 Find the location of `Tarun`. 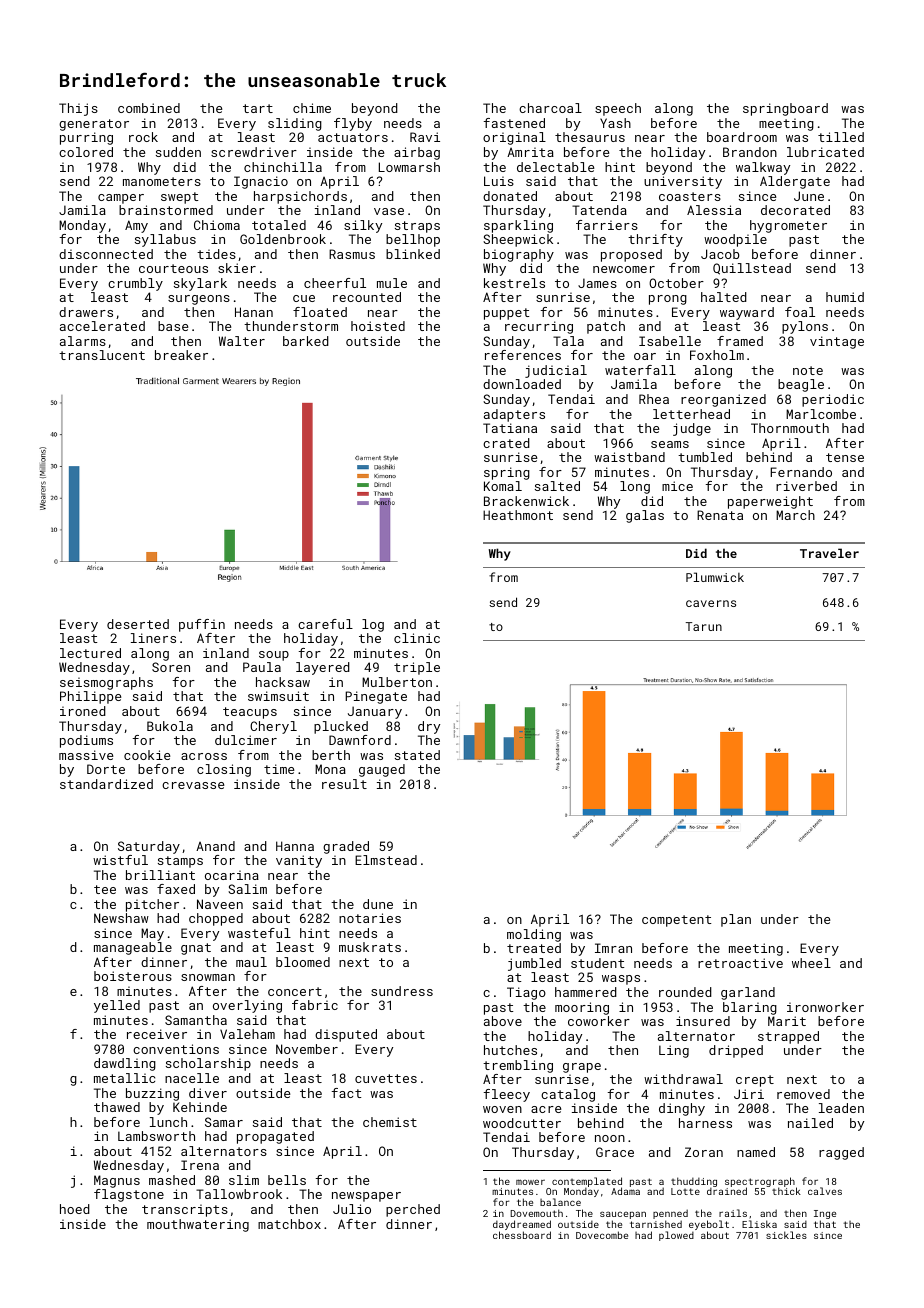

Tarun is located at coordinates (704, 626).
